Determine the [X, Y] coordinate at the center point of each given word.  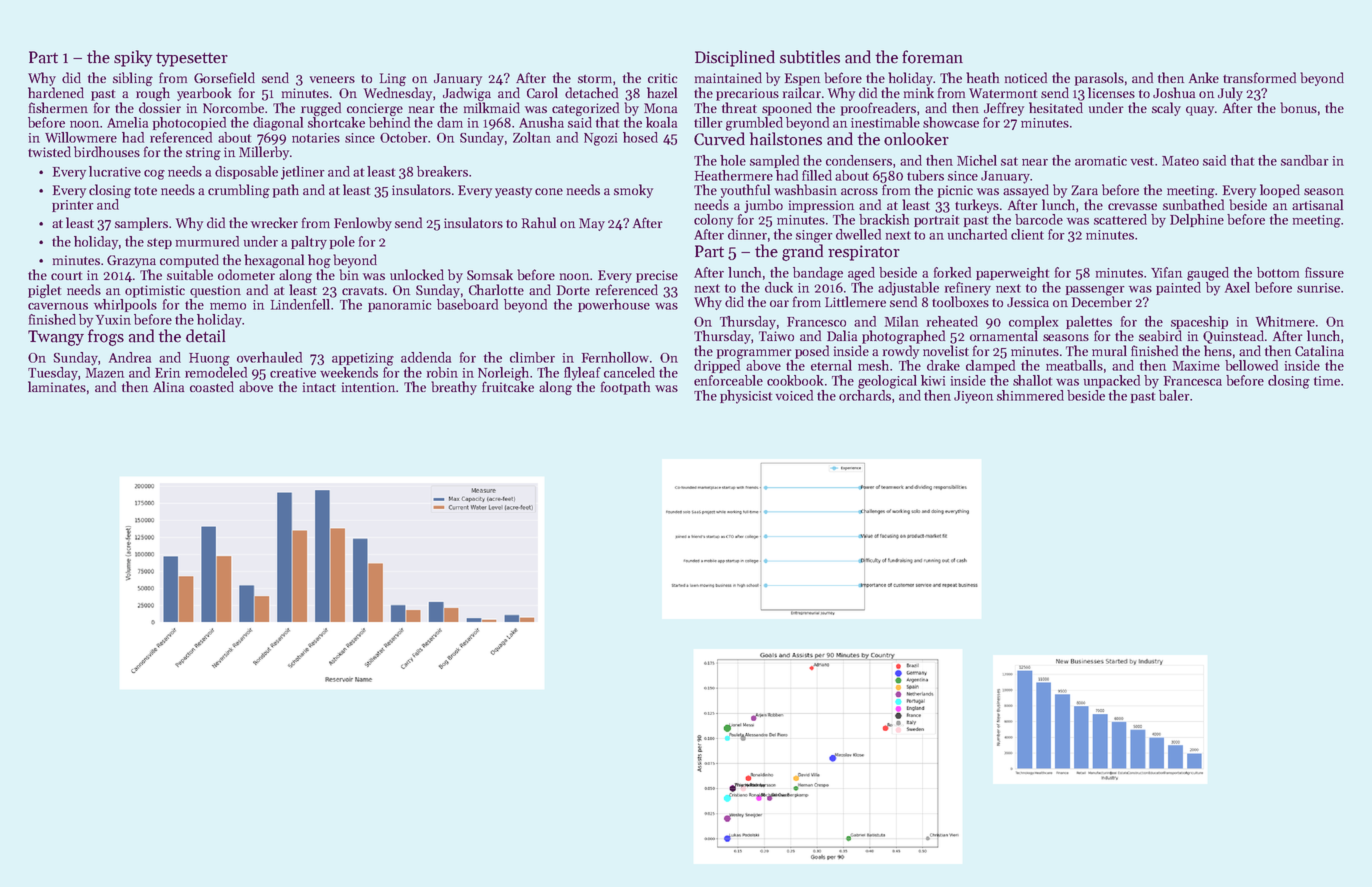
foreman [932, 57]
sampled [774, 161]
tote [145, 191]
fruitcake [508, 386]
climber [532, 357]
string [203, 153]
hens [1218, 350]
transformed [1259, 77]
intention [368, 387]
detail [205, 336]
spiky [133, 58]
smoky [633, 191]
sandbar [1305, 160]
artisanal [1317, 204]
